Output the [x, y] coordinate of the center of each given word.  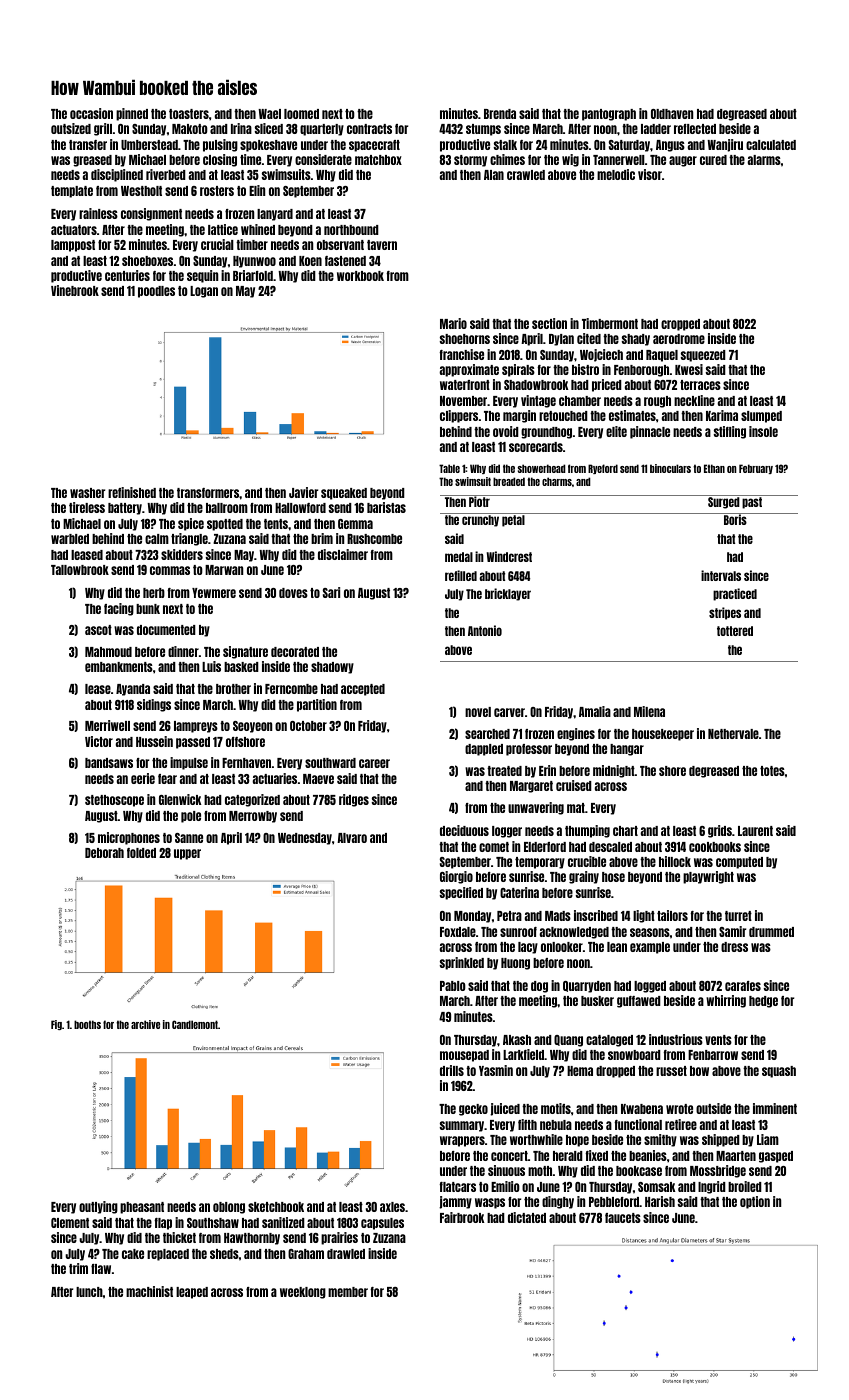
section [549, 323]
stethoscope [114, 801]
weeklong [303, 1293]
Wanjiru [725, 145]
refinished [132, 492]
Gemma [355, 524]
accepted [363, 690]
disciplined [117, 175]
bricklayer [508, 594]
